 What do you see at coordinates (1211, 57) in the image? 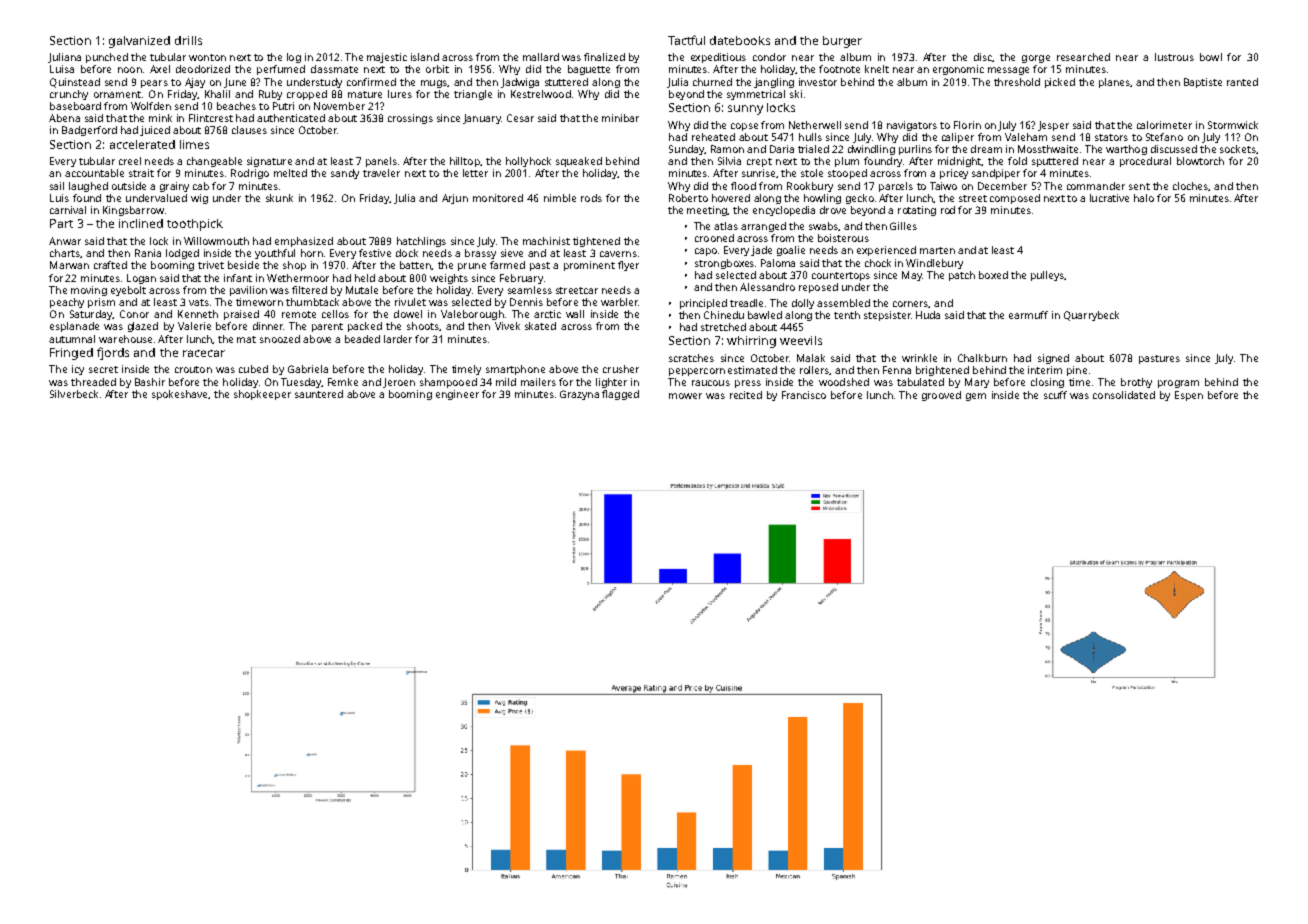
I see `bowl` at bounding box center [1211, 57].
